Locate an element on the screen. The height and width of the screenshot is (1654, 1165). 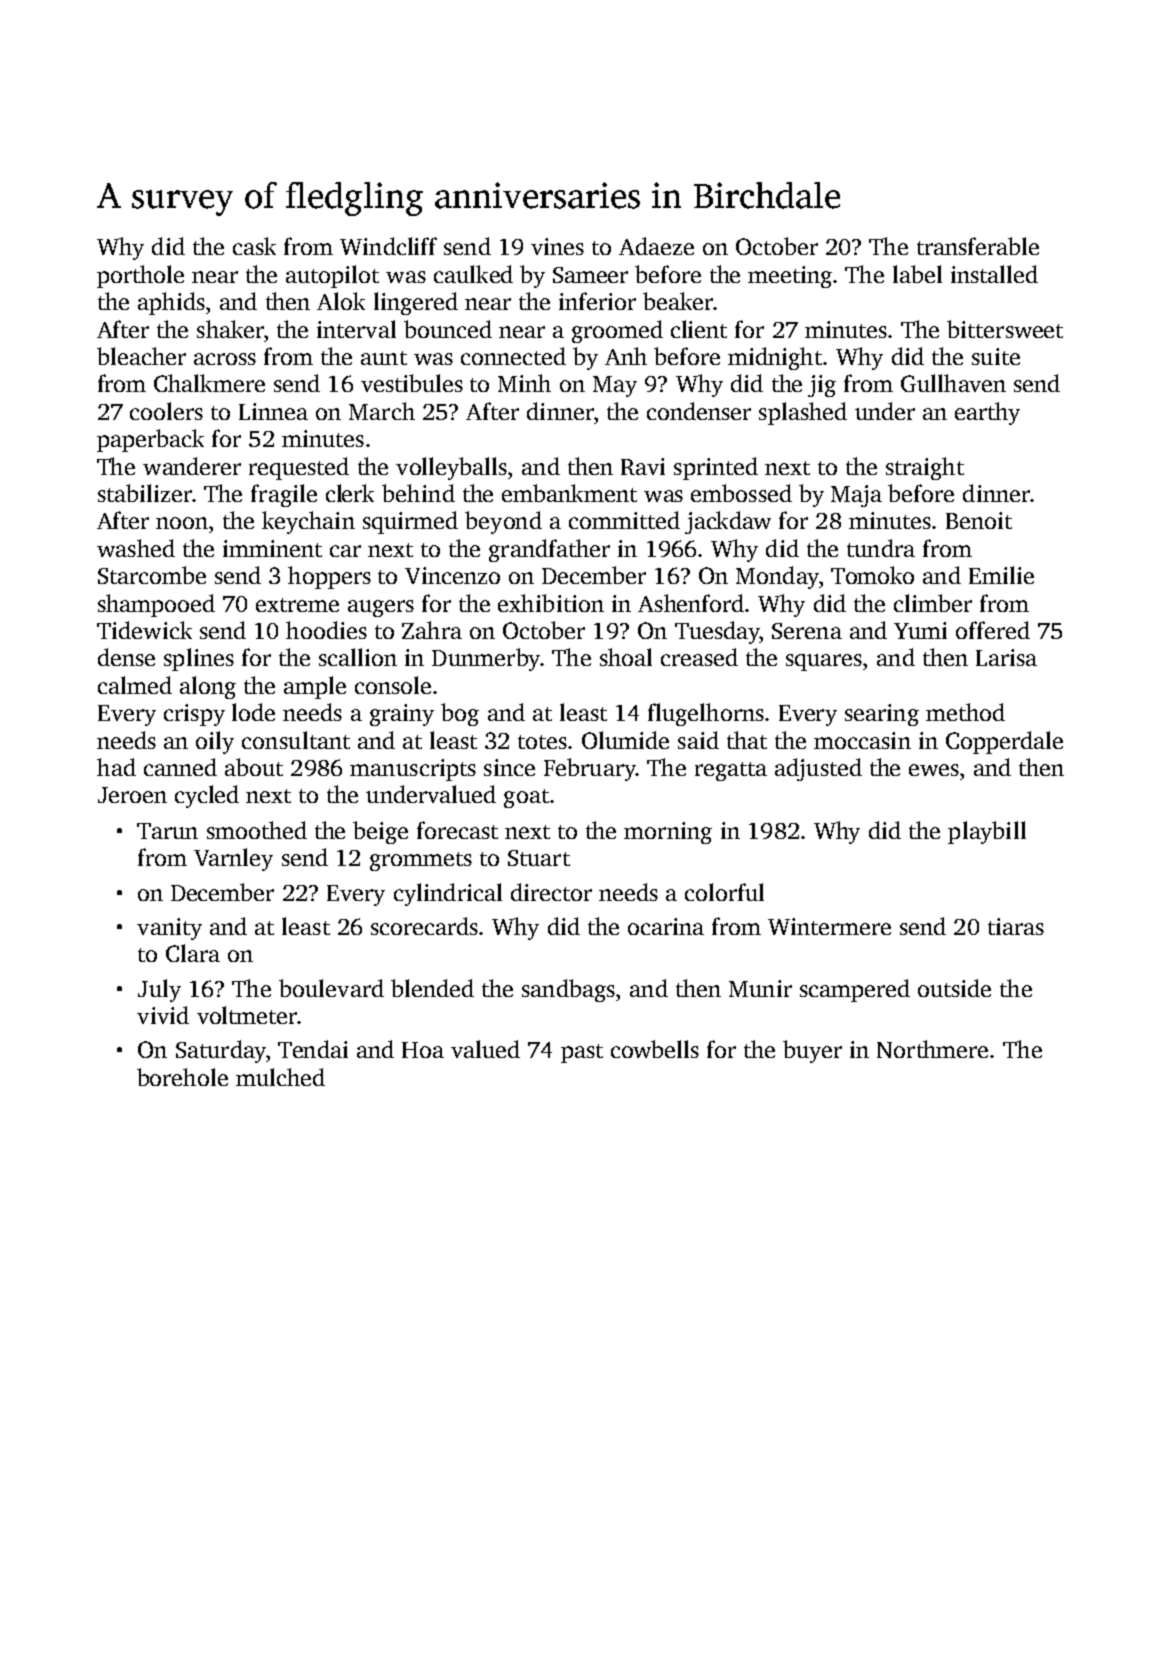
Ravi is located at coordinates (643, 466).
